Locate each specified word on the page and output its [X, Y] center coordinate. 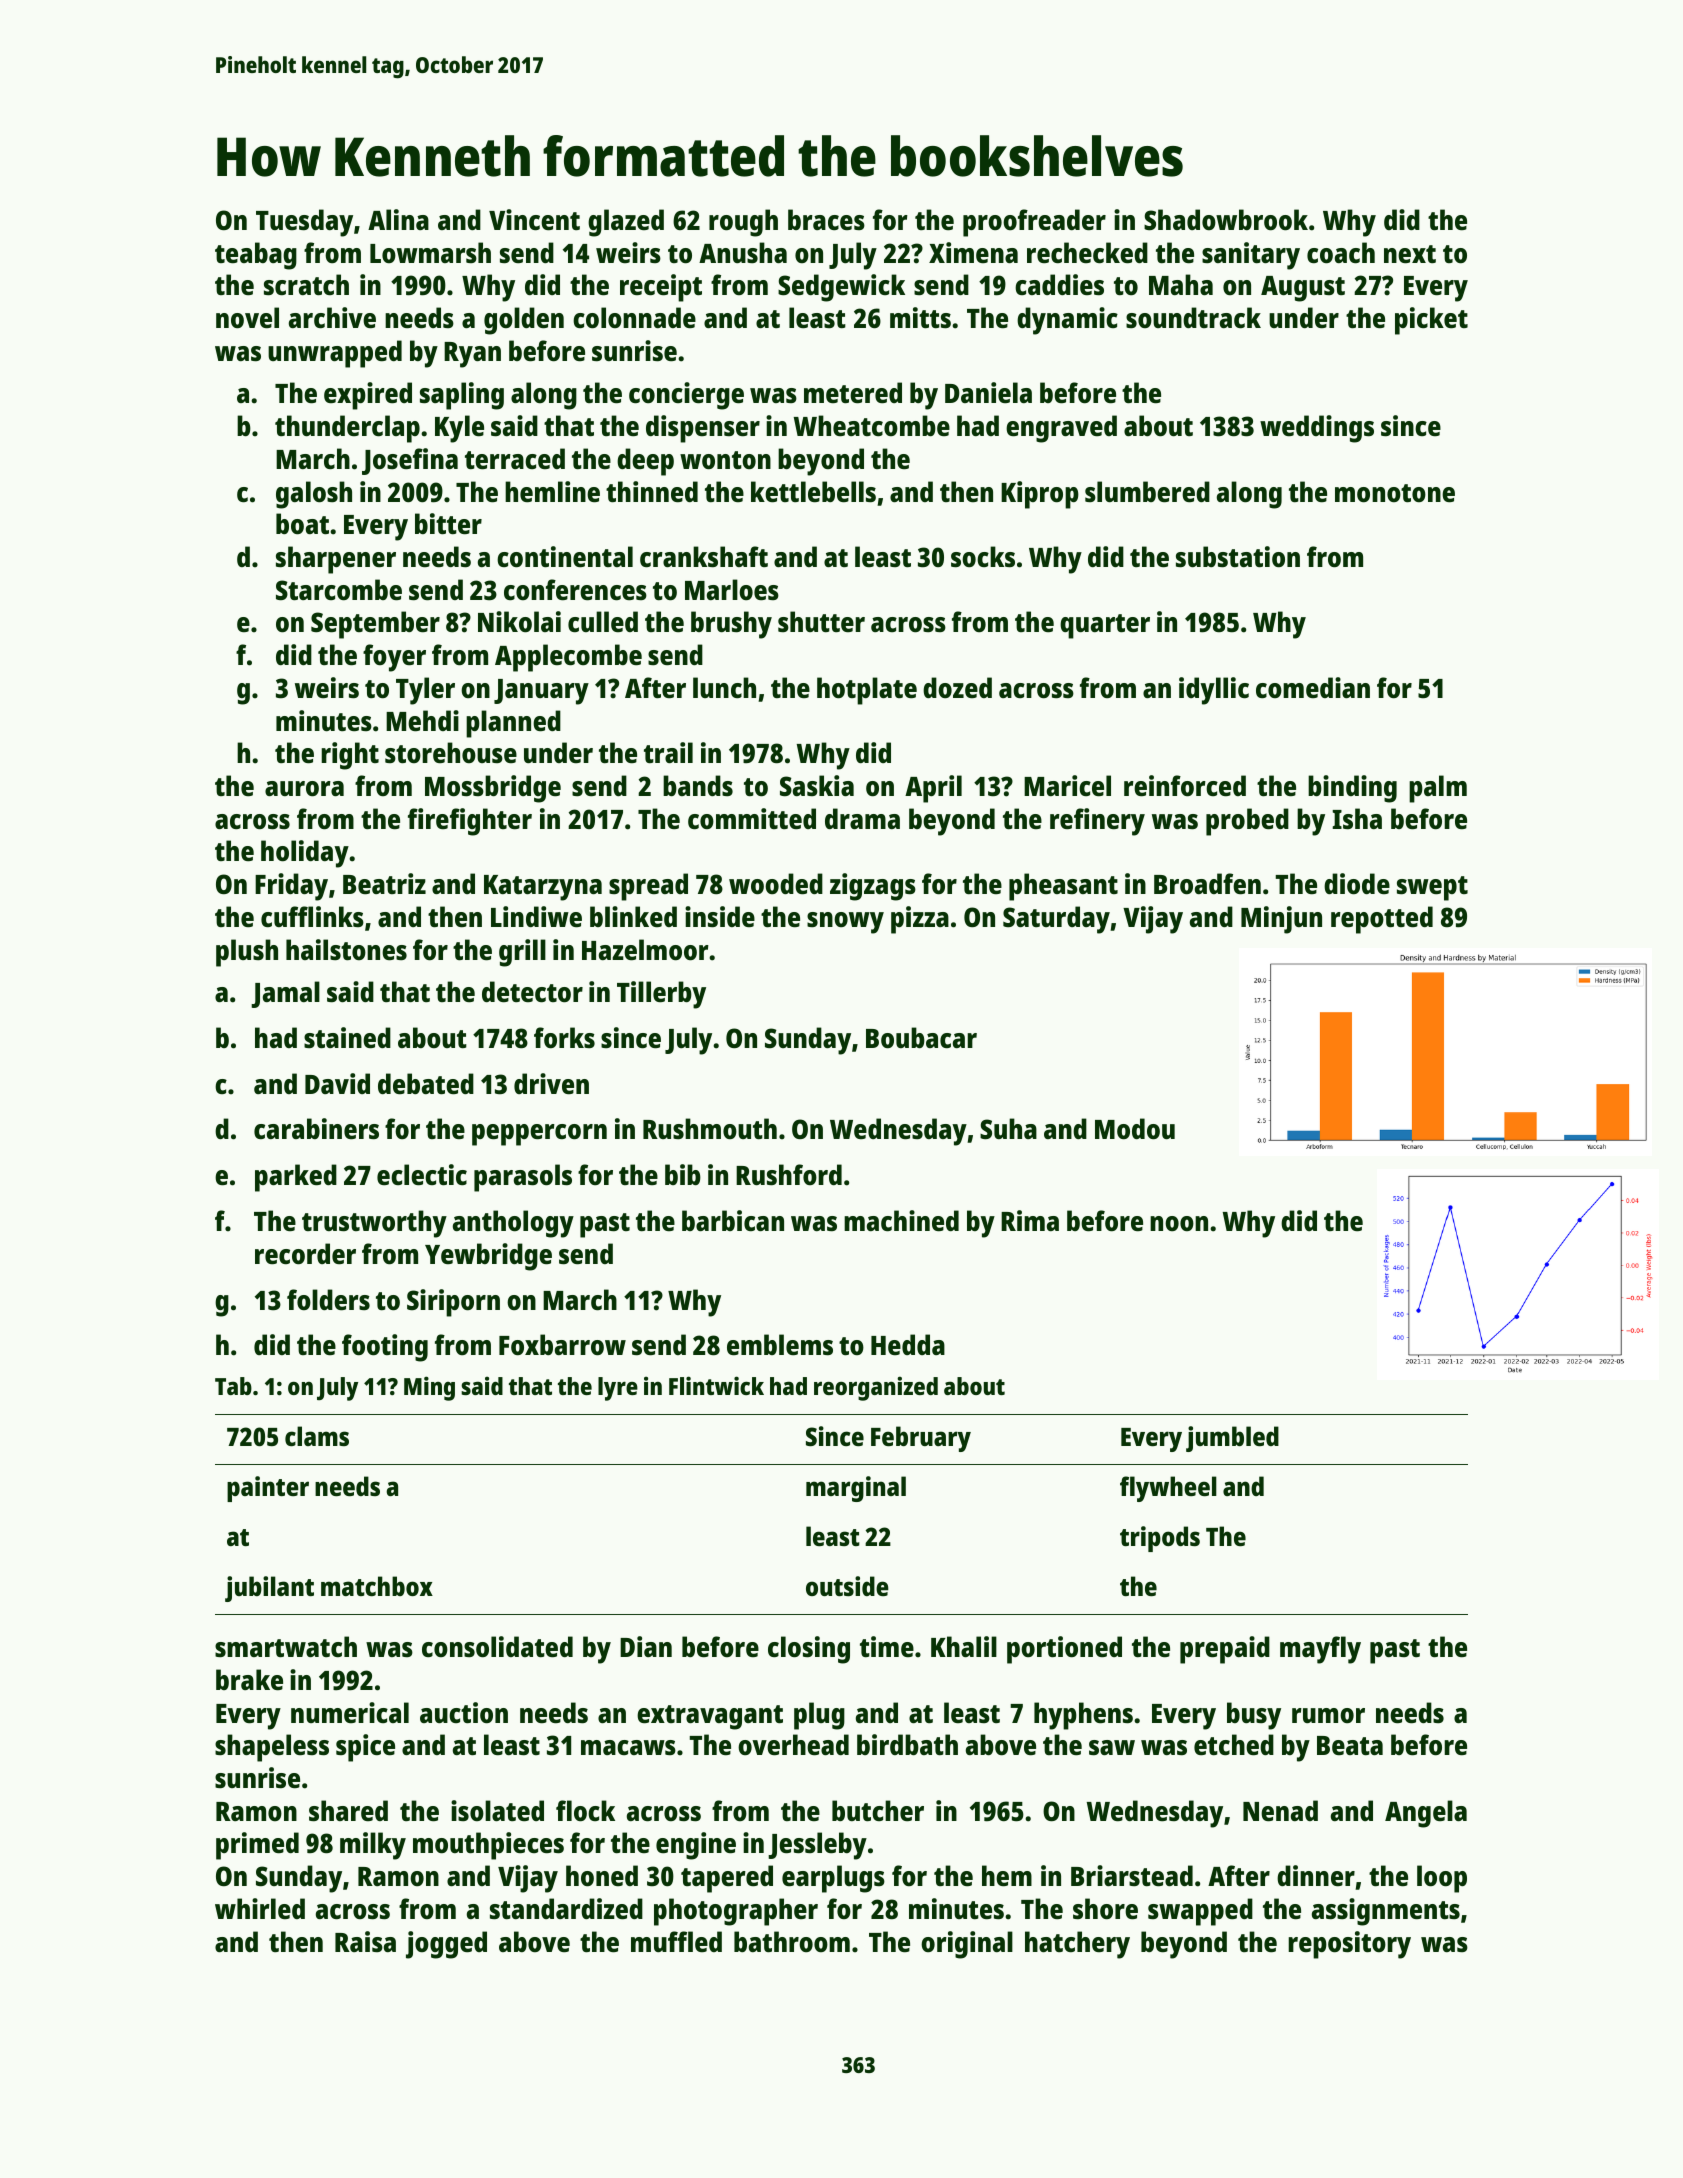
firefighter [470, 822]
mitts [920, 318]
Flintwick [716, 1385]
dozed [957, 687]
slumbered [1147, 492]
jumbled [1232, 1439]
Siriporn [453, 1303]
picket [1431, 321]
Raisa [365, 1941]
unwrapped [335, 354]
